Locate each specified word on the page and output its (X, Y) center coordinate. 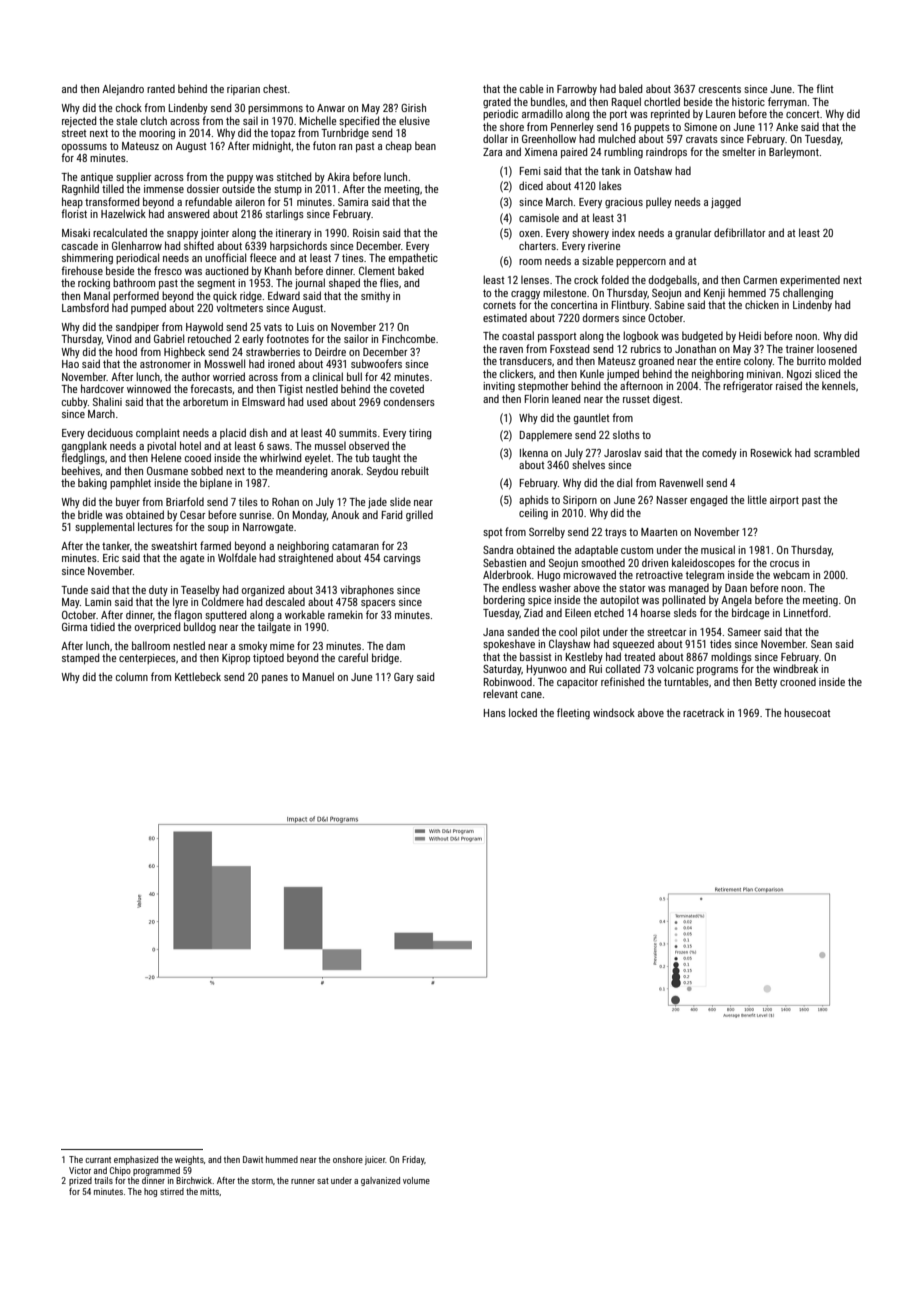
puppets (652, 128)
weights (189, 1160)
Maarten (659, 532)
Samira (353, 202)
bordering (504, 601)
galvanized (380, 1181)
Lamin (98, 602)
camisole (539, 217)
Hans (495, 713)
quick (225, 296)
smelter (738, 151)
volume (416, 1180)
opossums (84, 148)
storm (262, 1181)
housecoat (807, 712)
